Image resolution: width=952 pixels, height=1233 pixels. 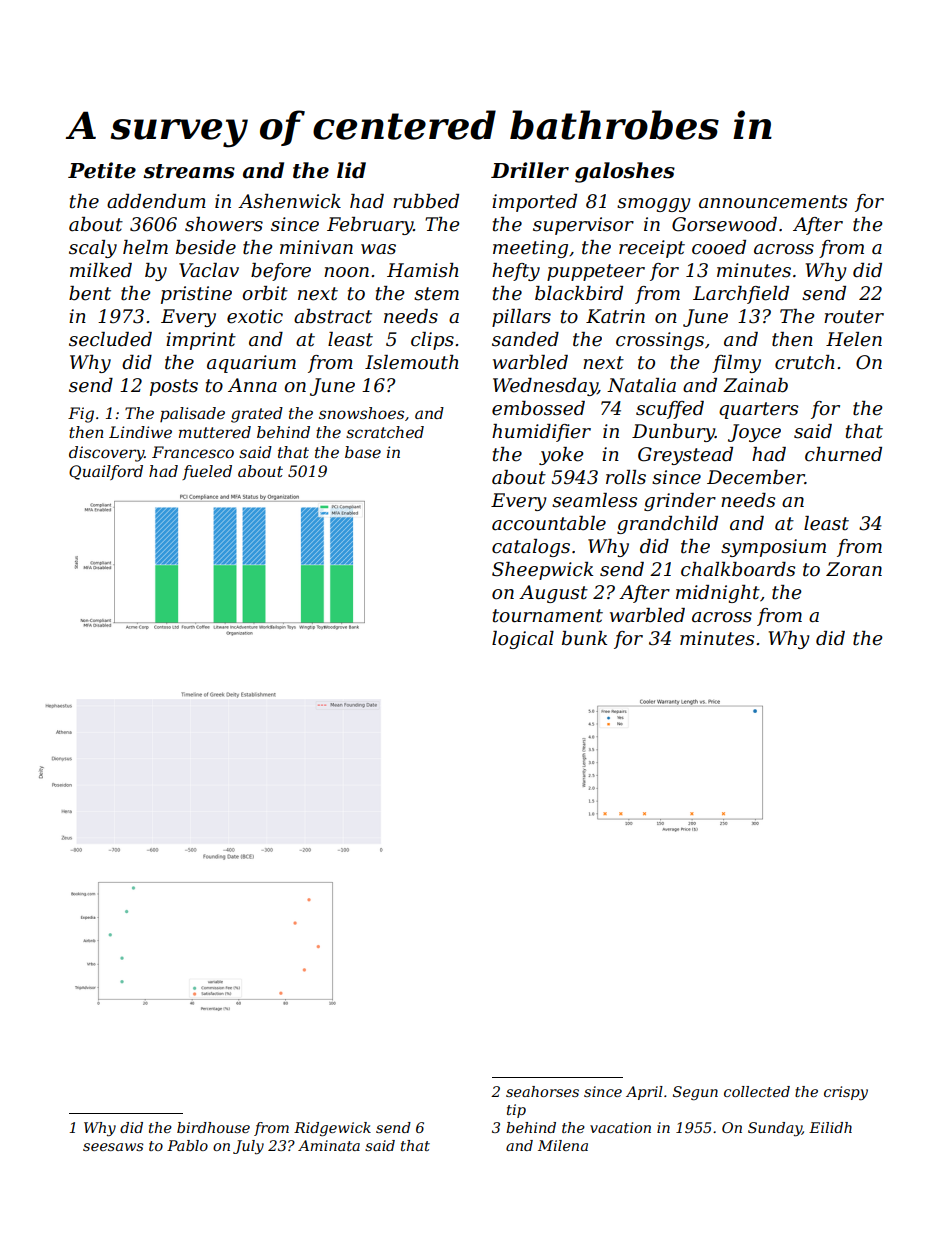 I want to click on fueled, so click(x=207, y=472).
